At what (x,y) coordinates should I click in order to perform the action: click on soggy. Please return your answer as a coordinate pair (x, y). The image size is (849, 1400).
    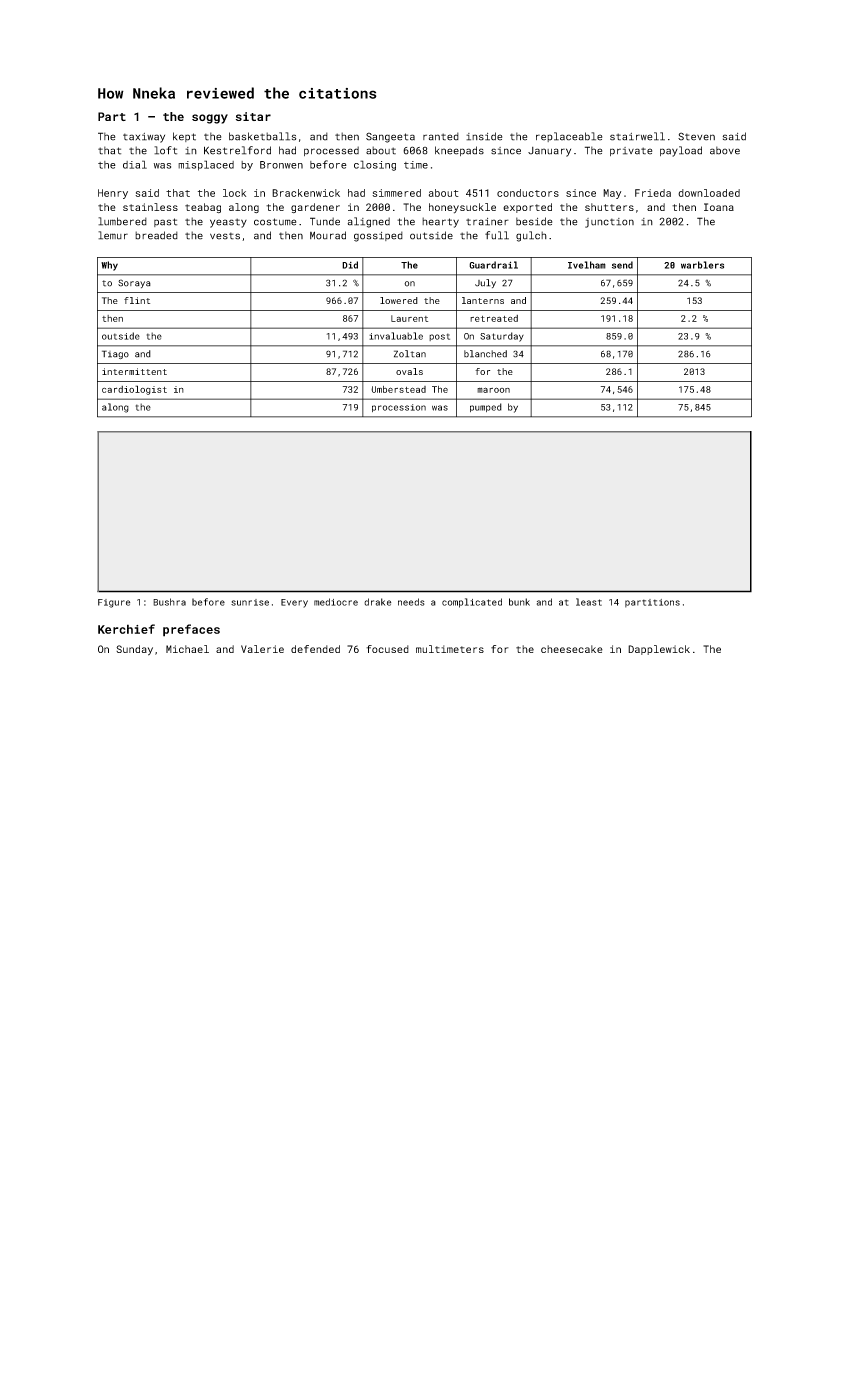
    Looking at the image, I should click on (210, 119).
